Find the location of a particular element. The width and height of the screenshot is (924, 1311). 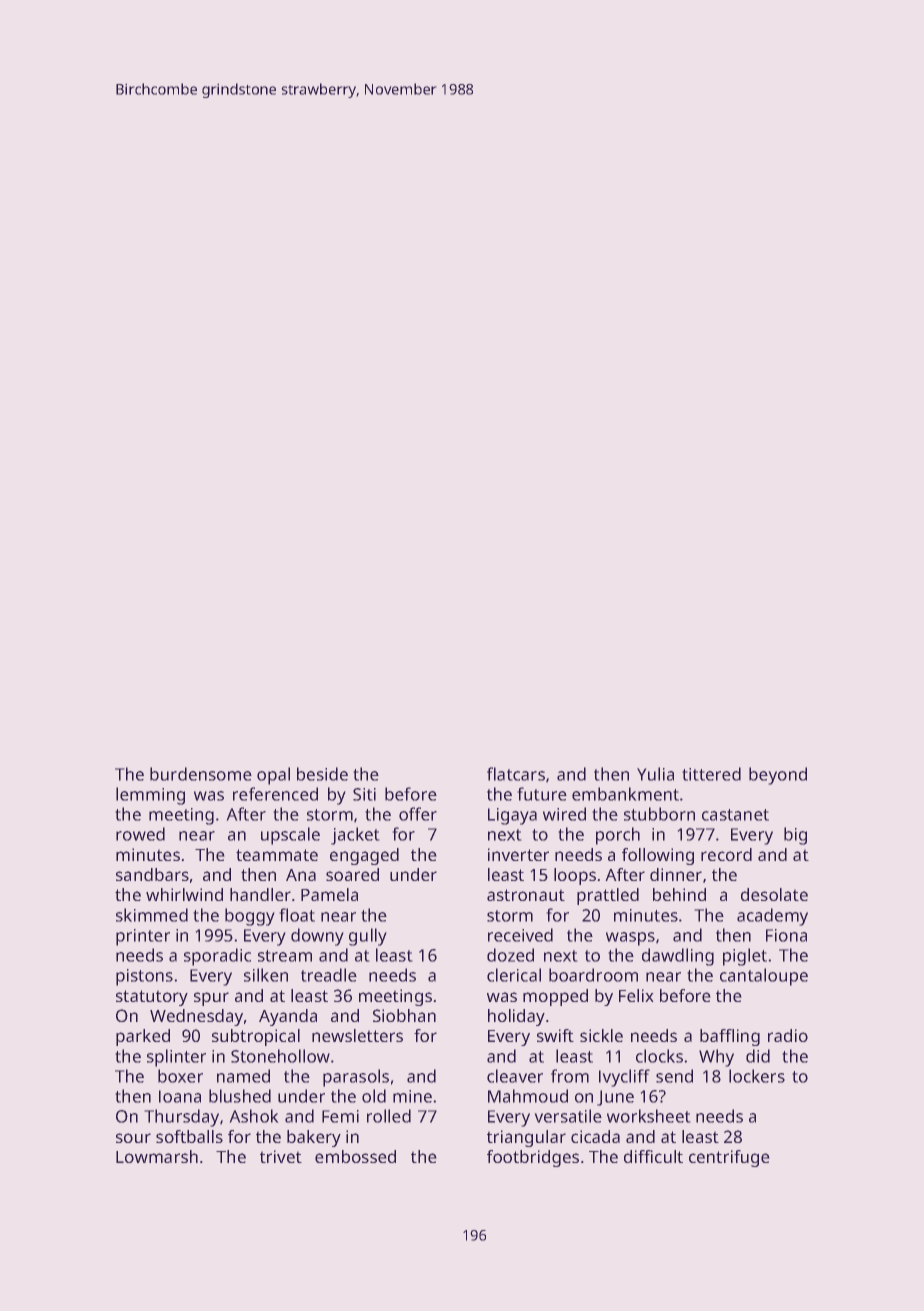

dawdling is located at coordinates (678, 957).
